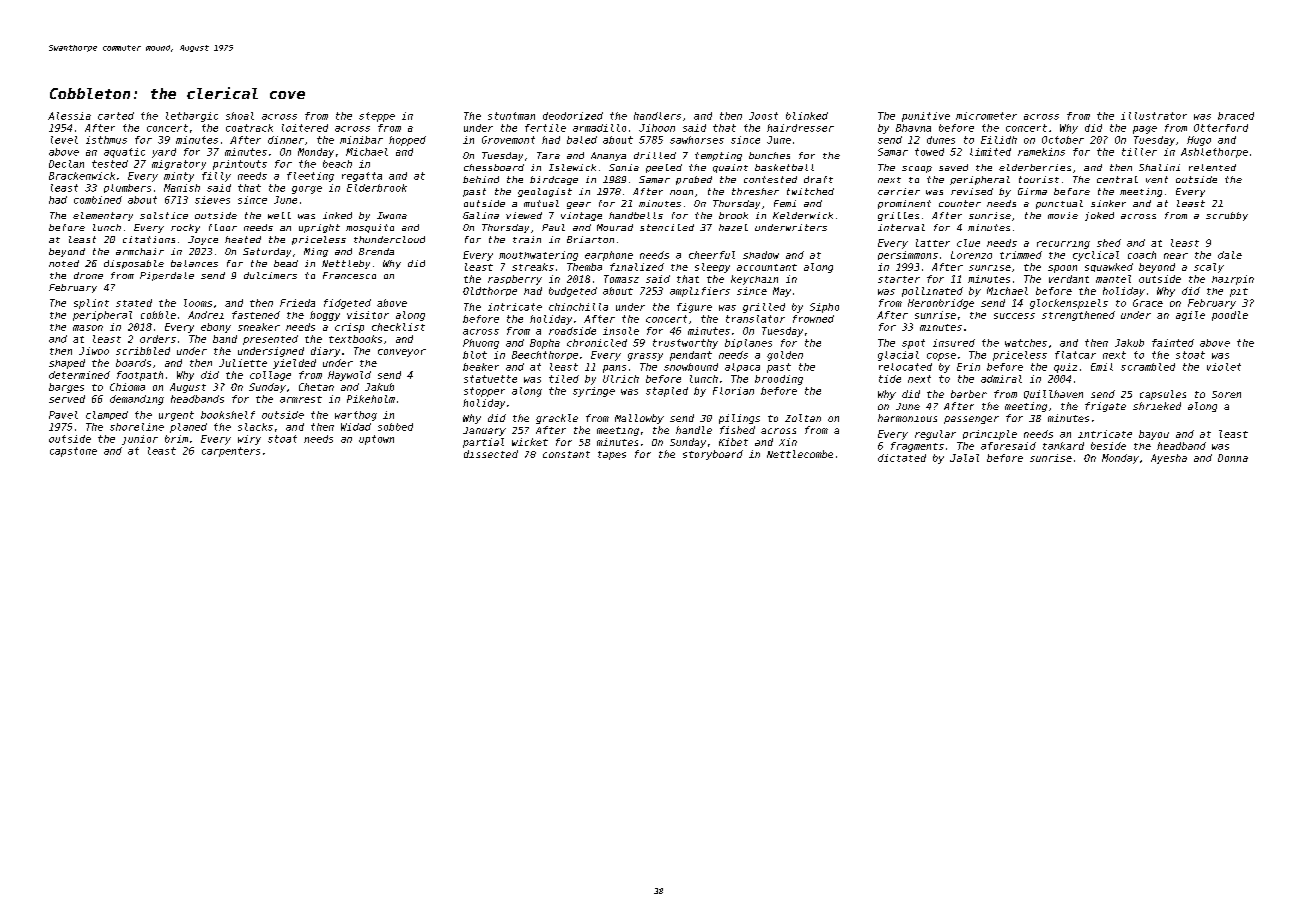 The height and width of the image is (924, 1308). I want to click on citations, so click(149, 239).
